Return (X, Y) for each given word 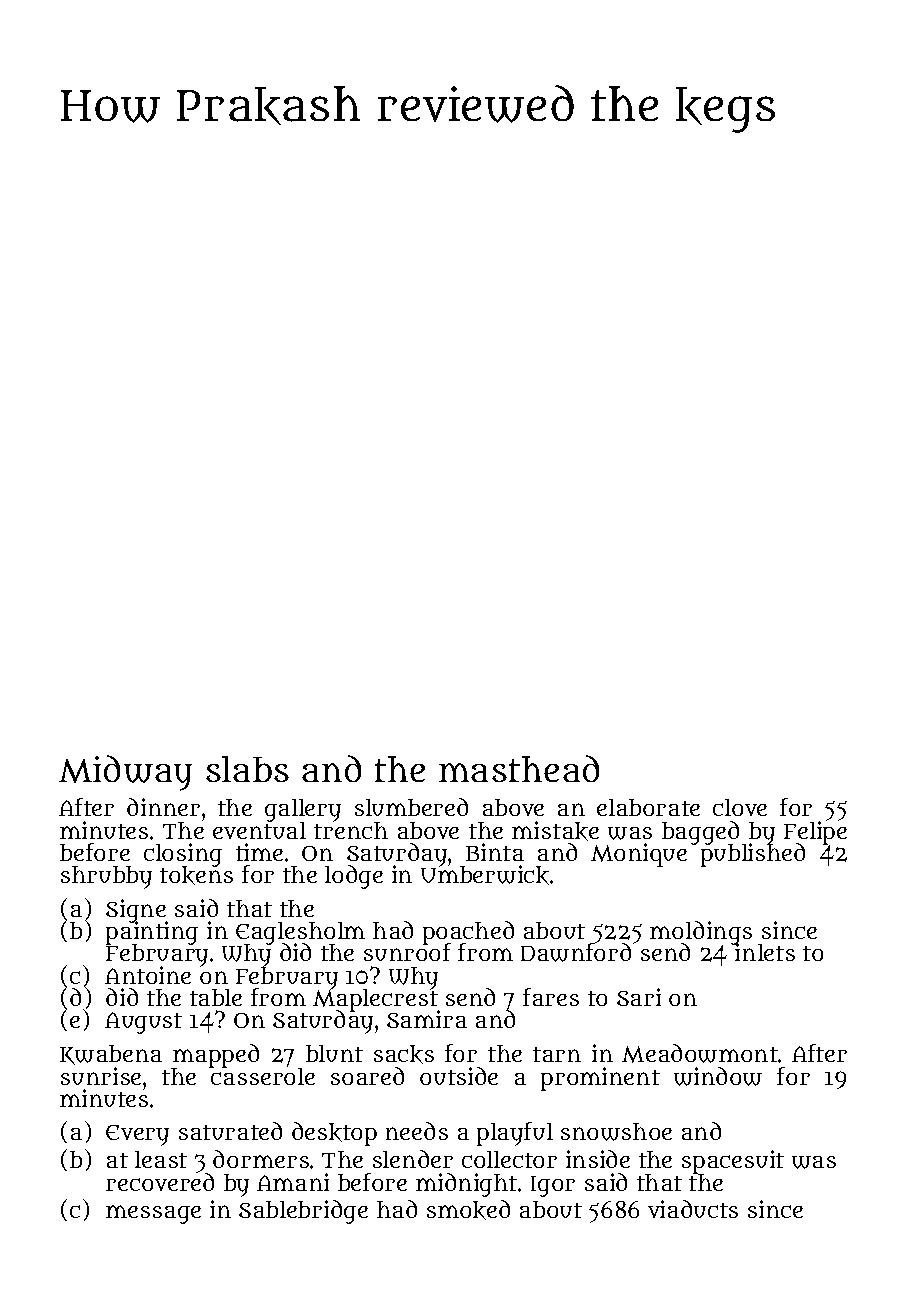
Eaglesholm (300, 933)
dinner (163, 807)
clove (740, 807)
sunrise (101, 1076)
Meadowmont (700, 1053)
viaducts (693, 1209)
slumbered (411, 807)
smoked (468, 1210)
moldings (701, 933)
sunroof (407, 953)
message (153, 1214)
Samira (427, 1019)
